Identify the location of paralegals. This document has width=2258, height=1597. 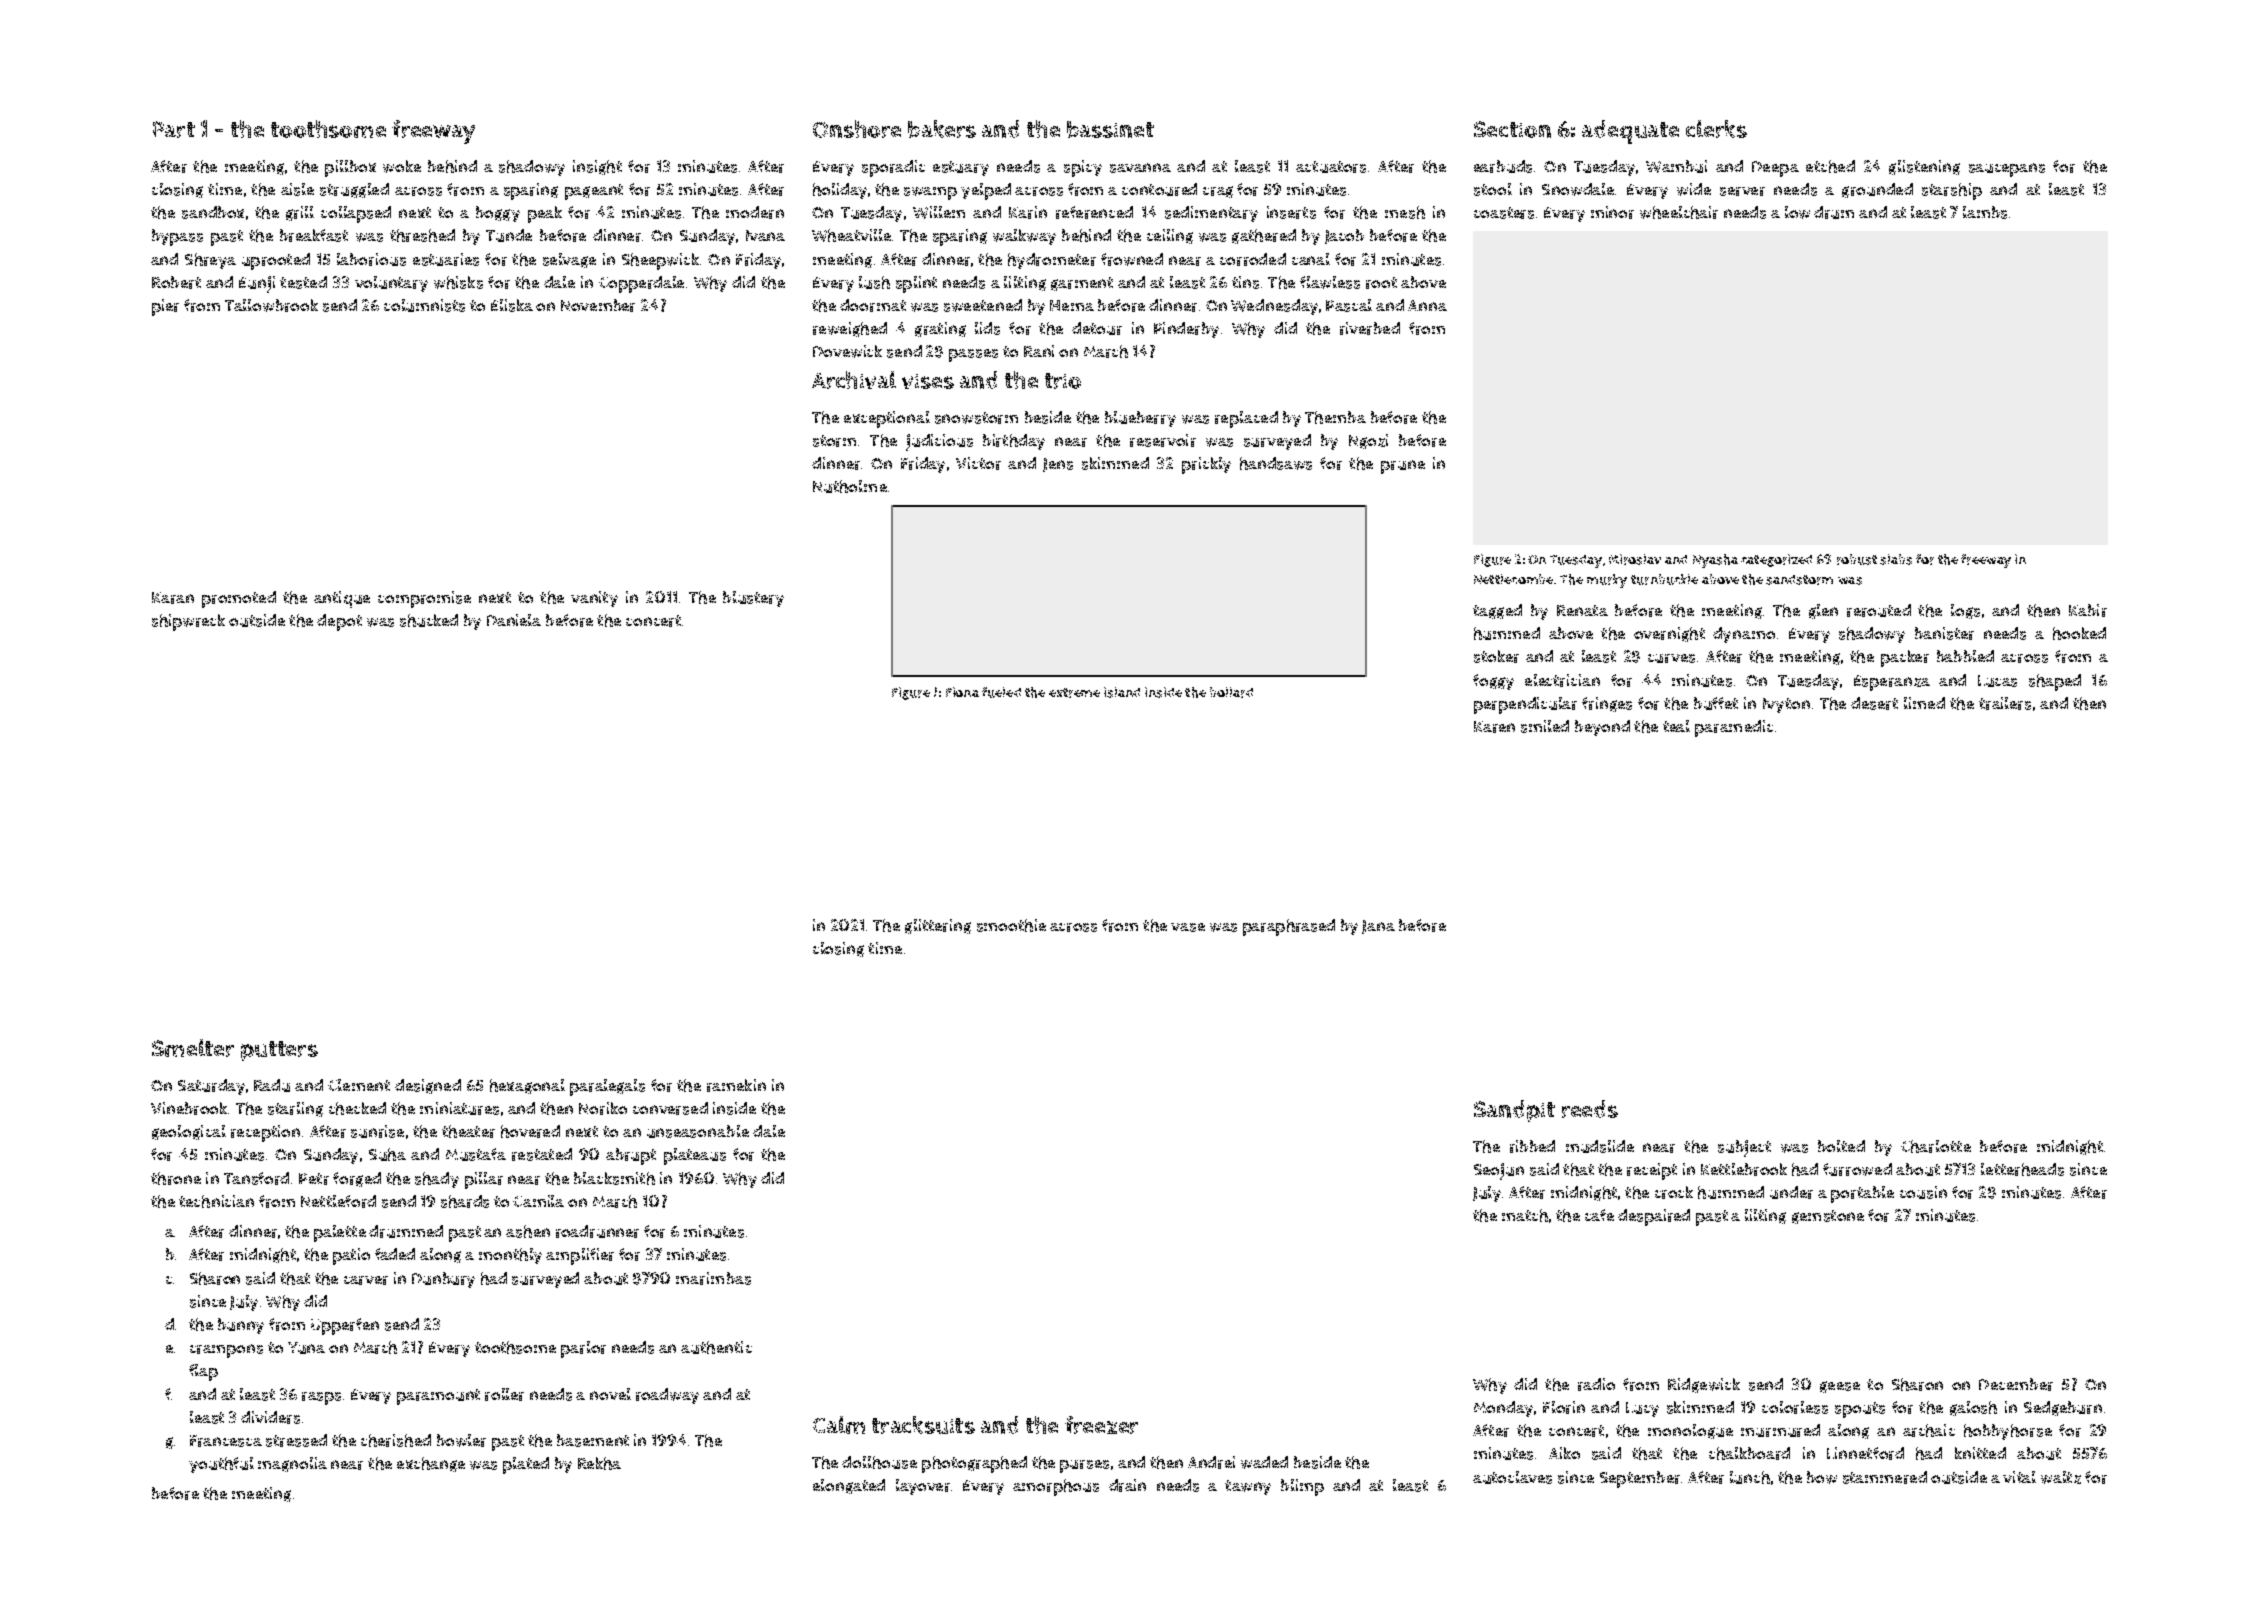
(607, 1087).
